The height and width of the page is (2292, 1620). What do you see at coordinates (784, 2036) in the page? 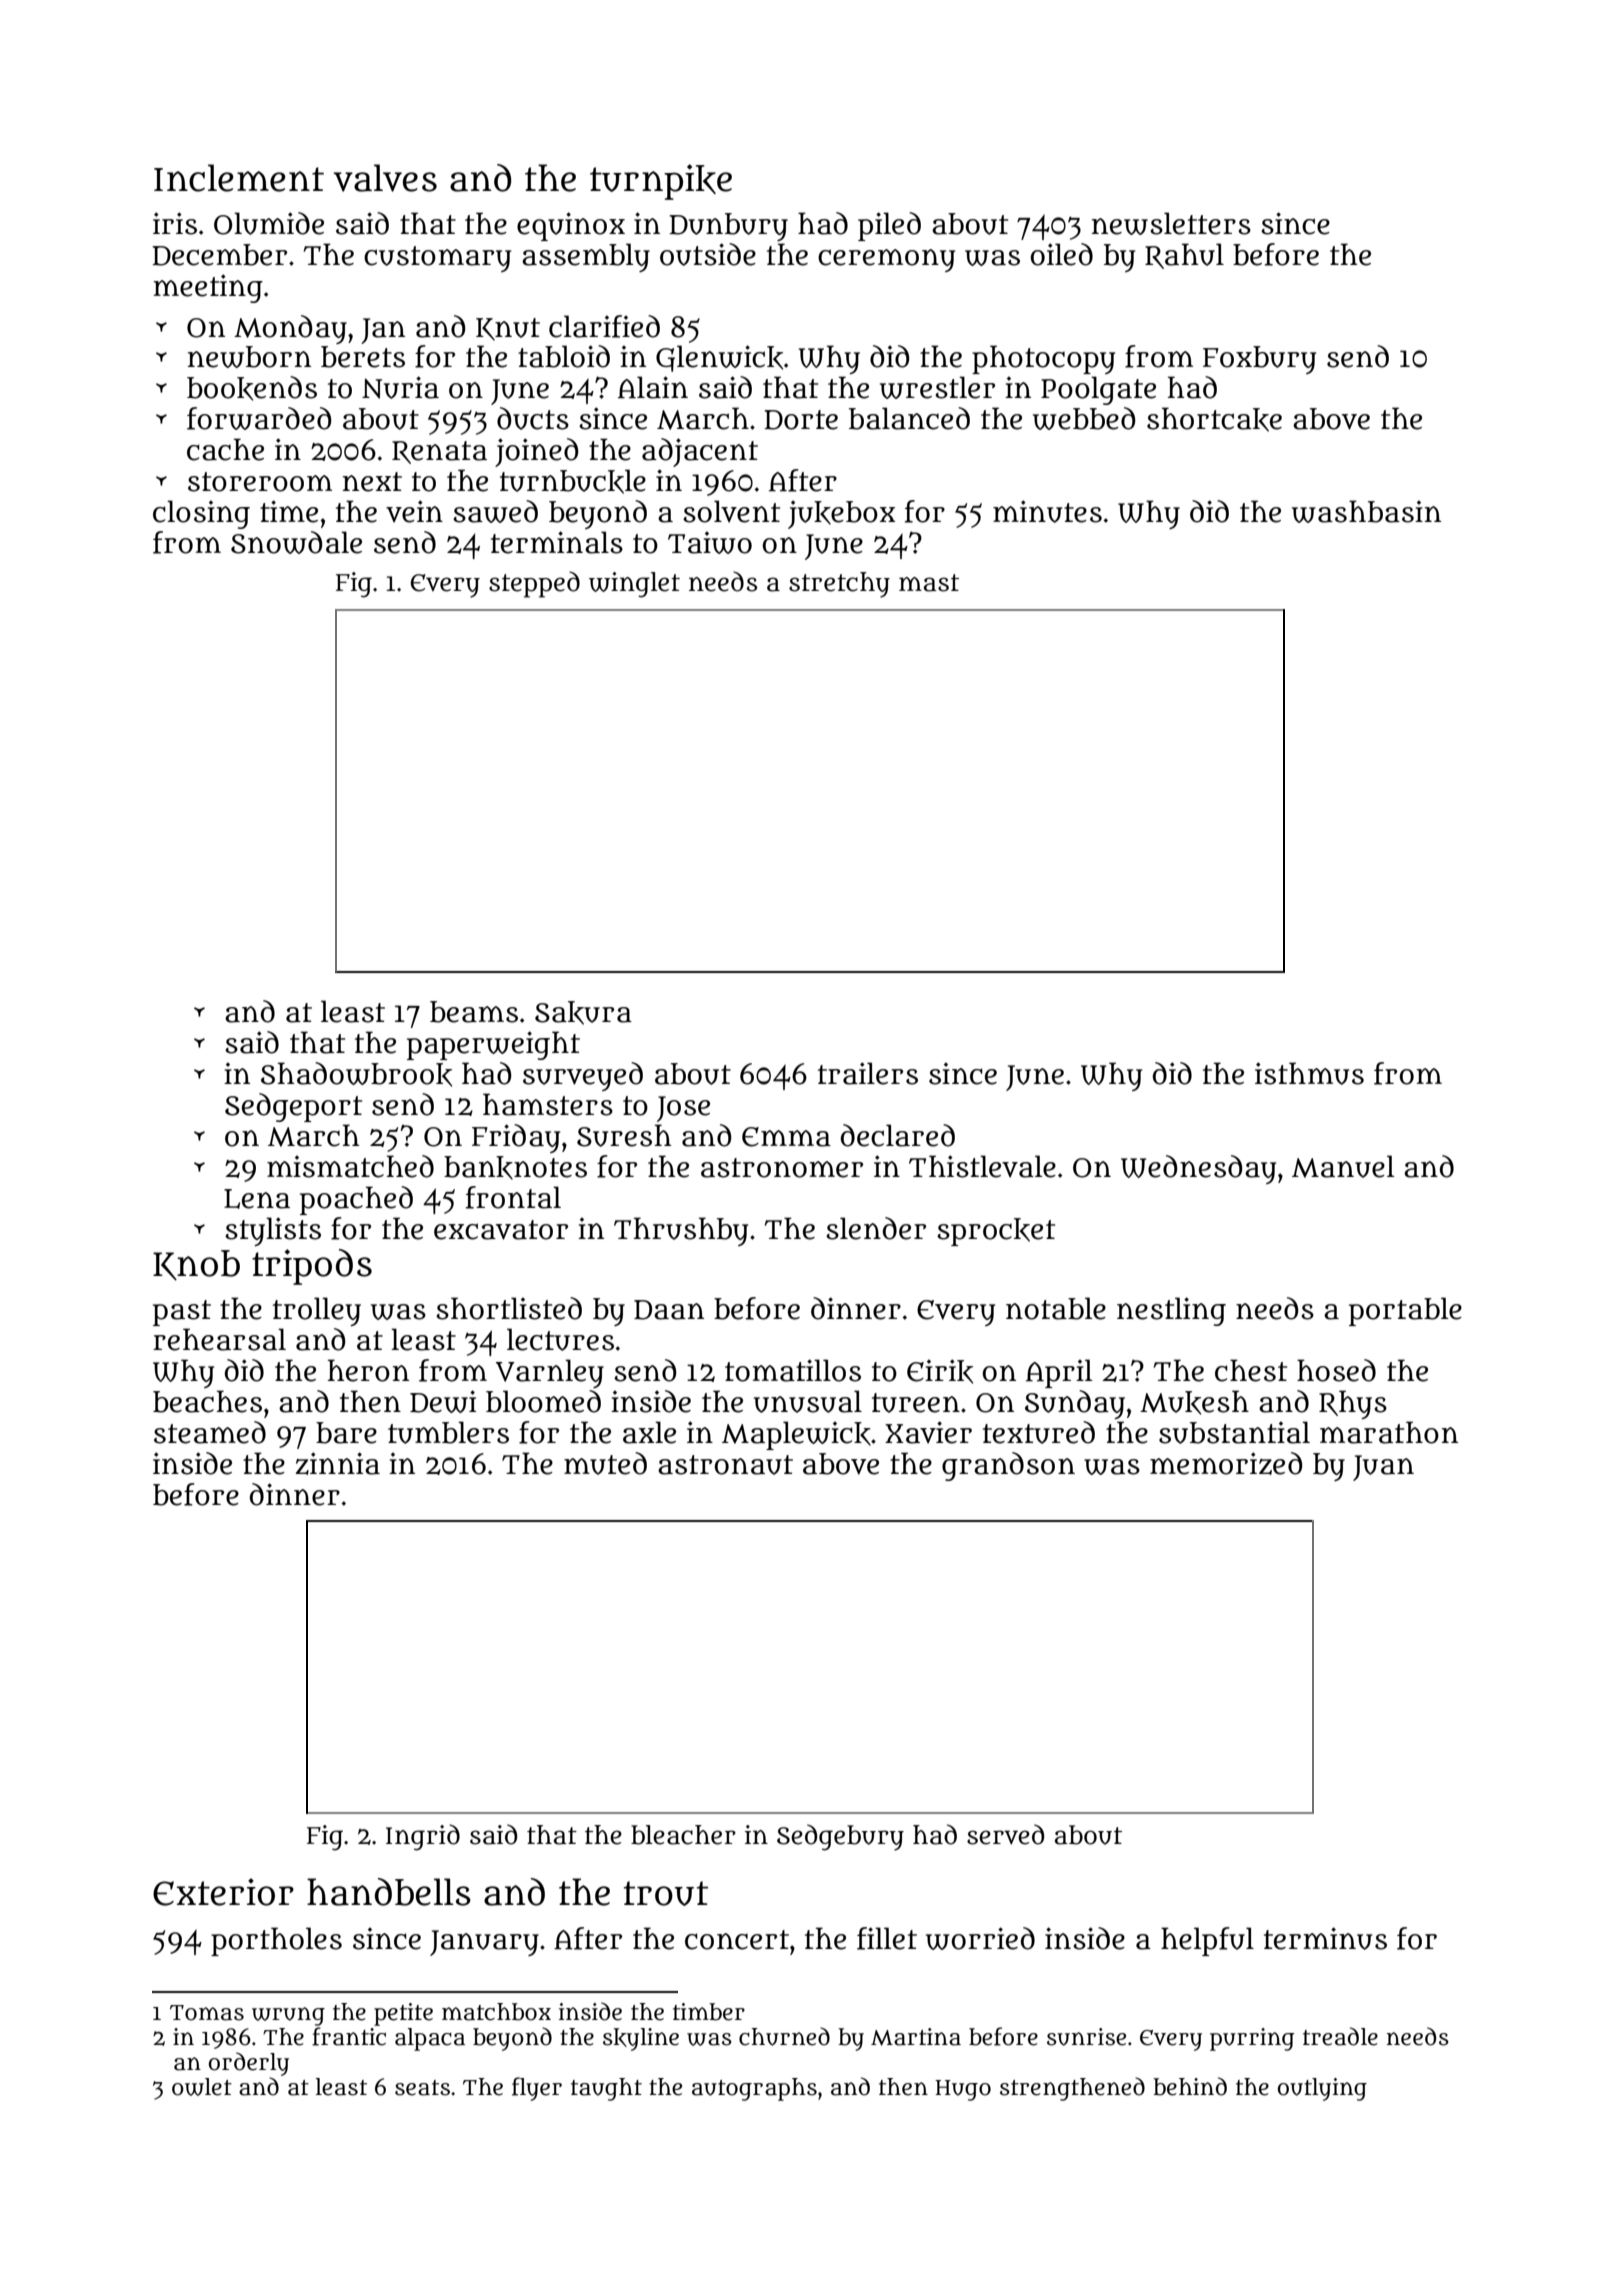
I see `churned` at bounding box center [784, 2036].
